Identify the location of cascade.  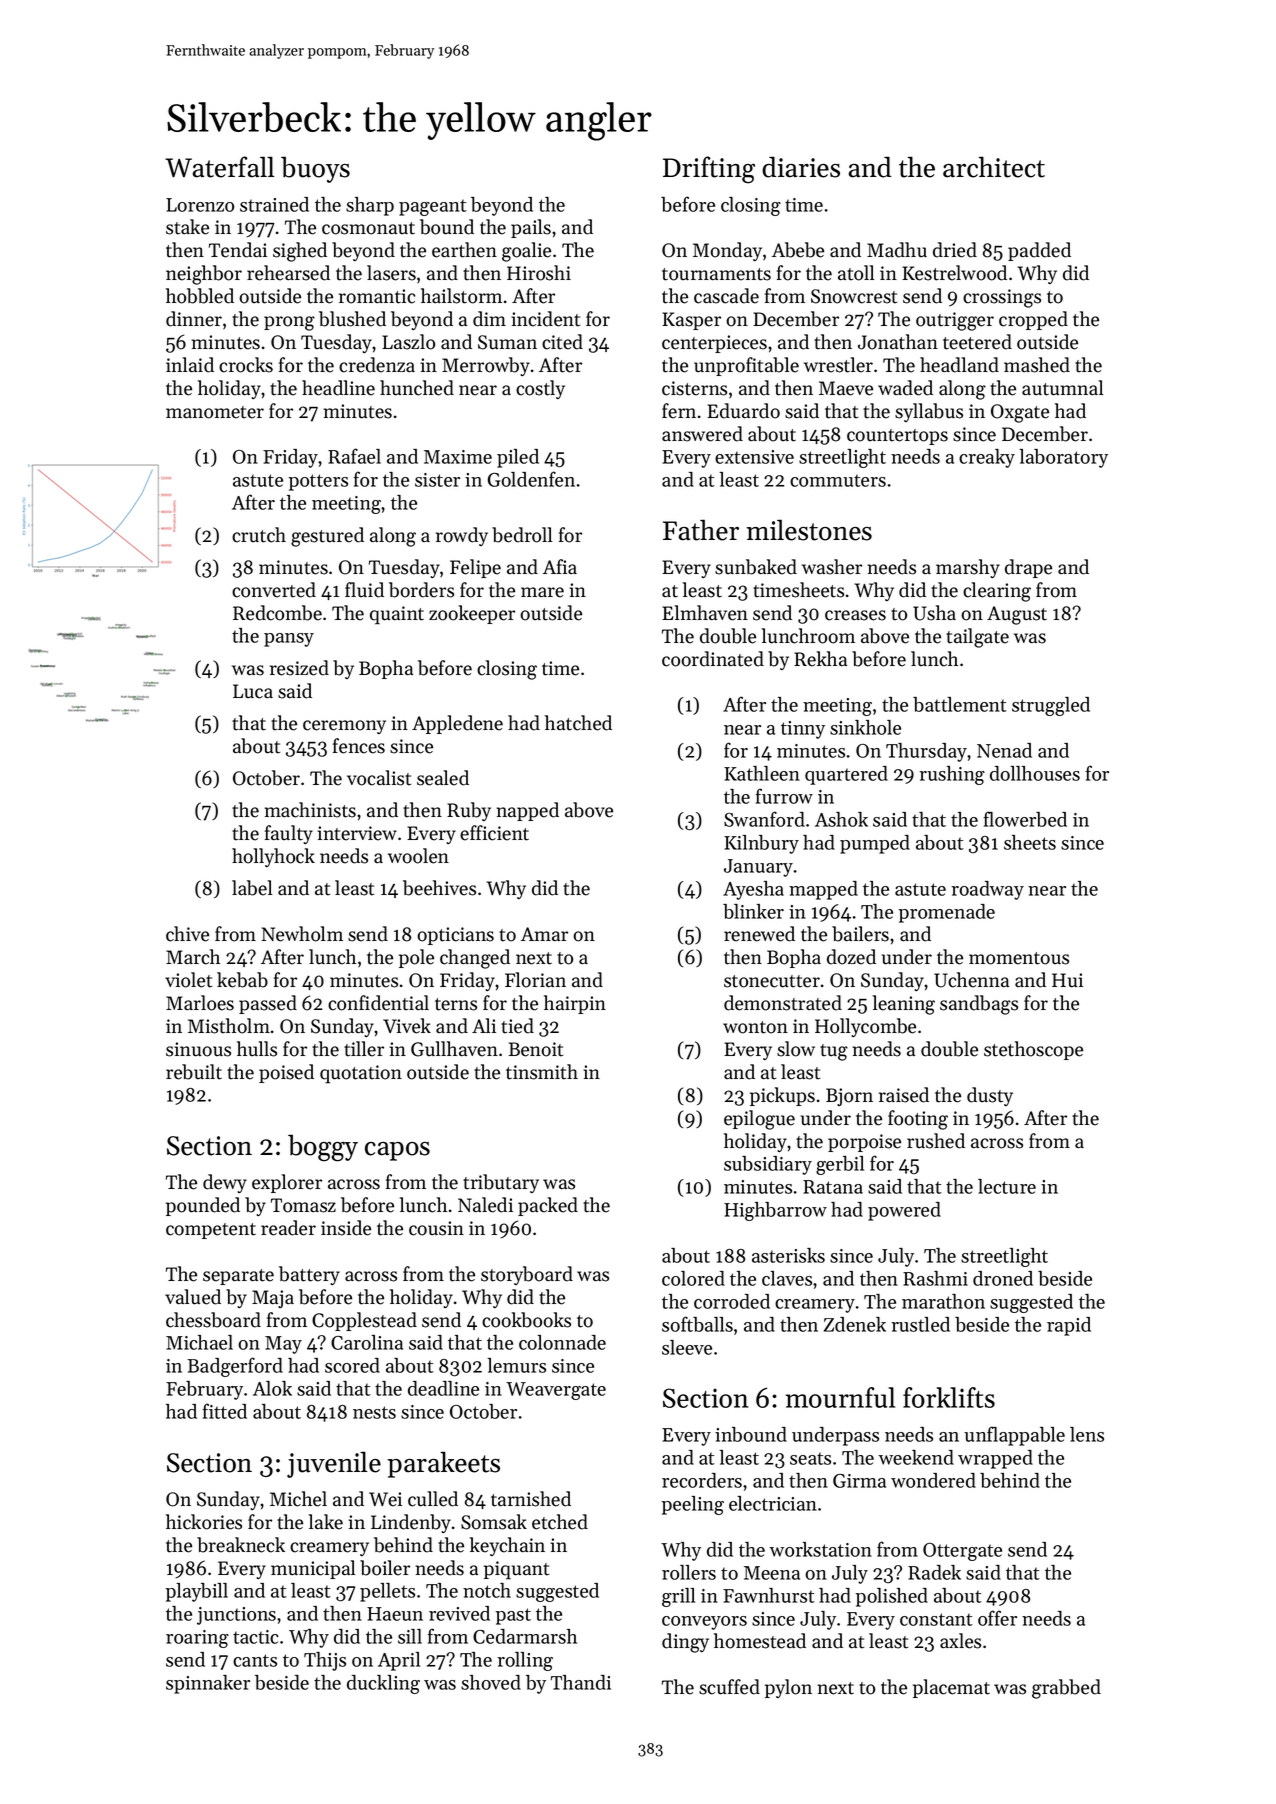
(726, 296).
